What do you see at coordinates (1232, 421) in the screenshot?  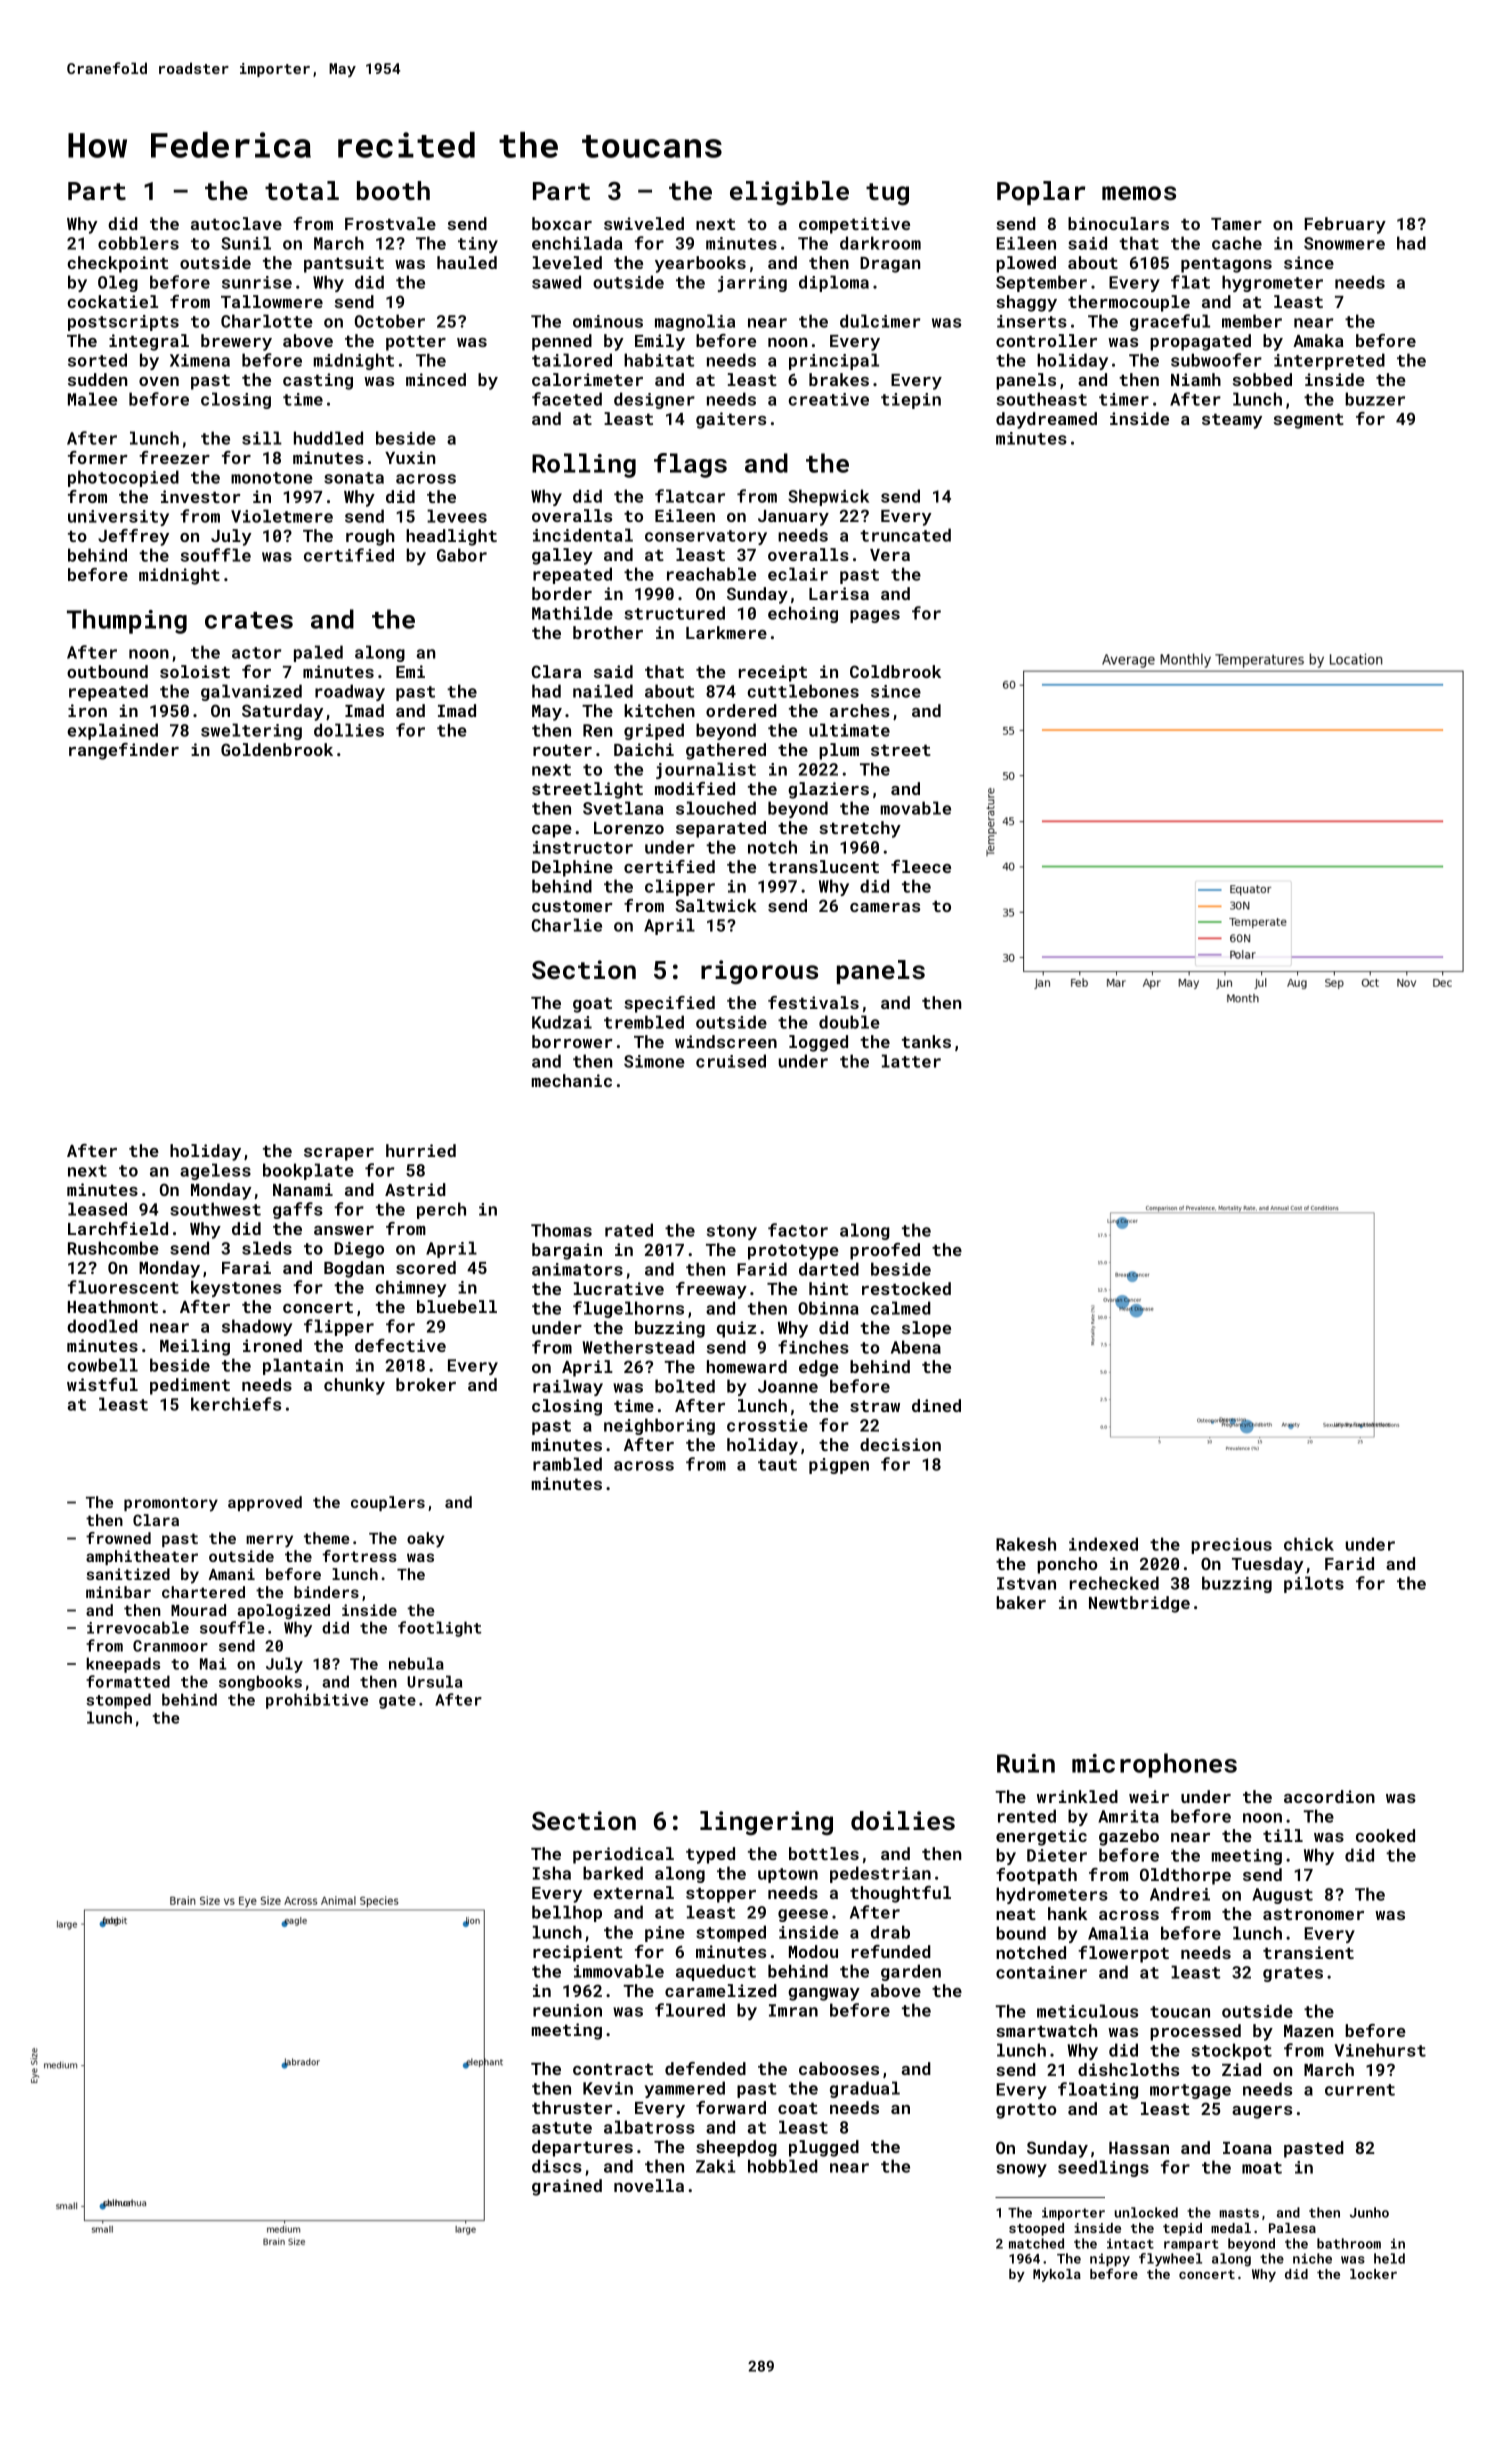 I see `steamy` at bounding box center [1232, 421].
